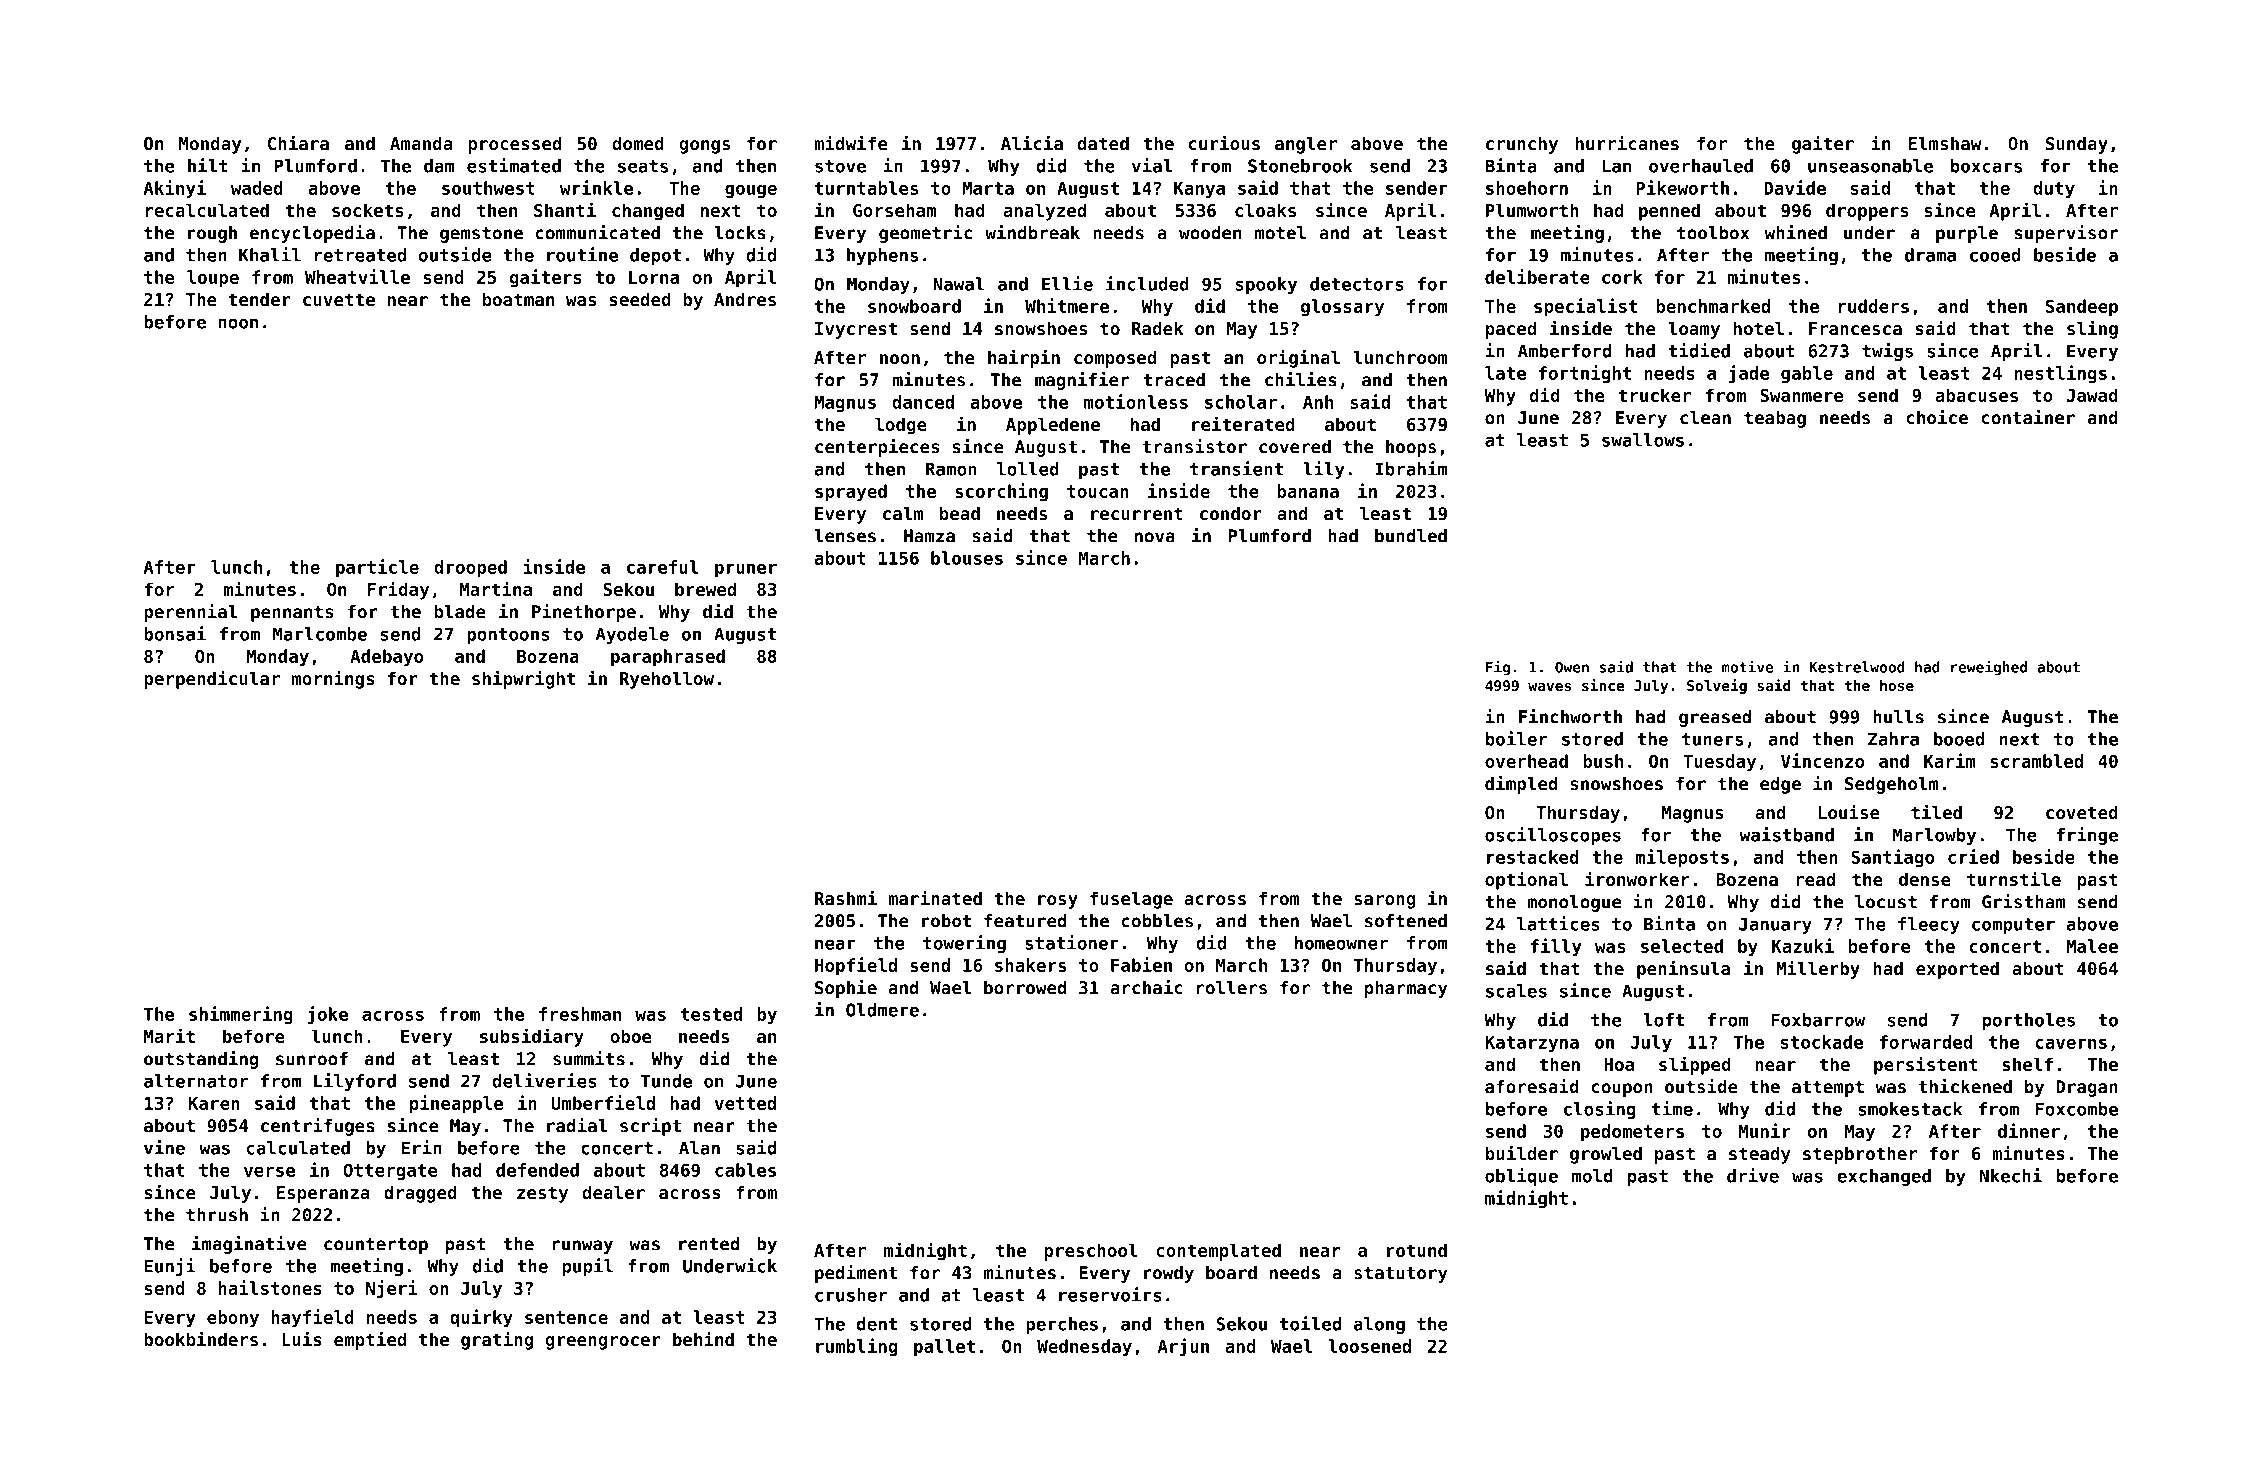  What do you see at coordinates (638, 143) in the image?
I see `domed` at bounding box center [638, 143].
